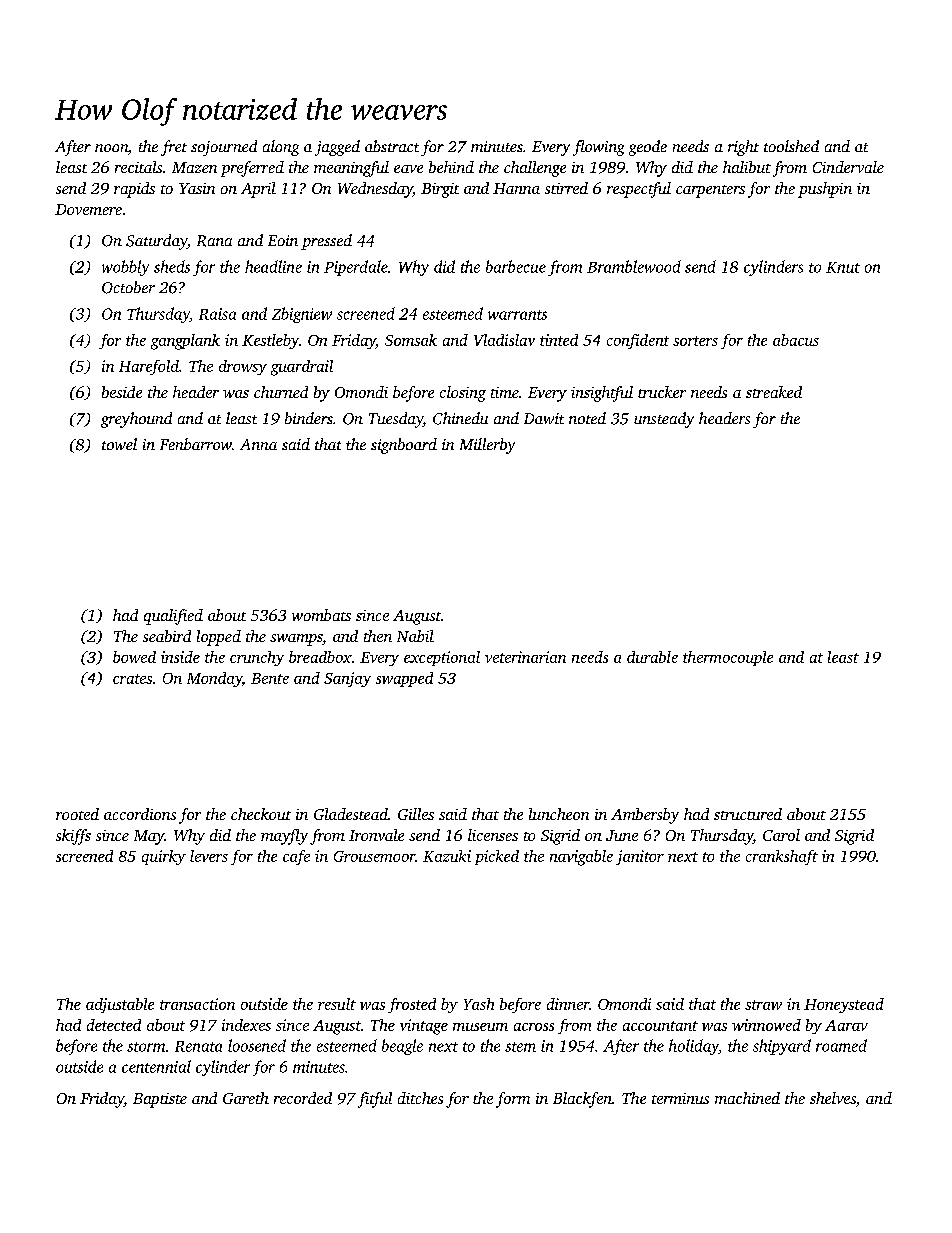  I want to click on qualified, so click(173, 617).
